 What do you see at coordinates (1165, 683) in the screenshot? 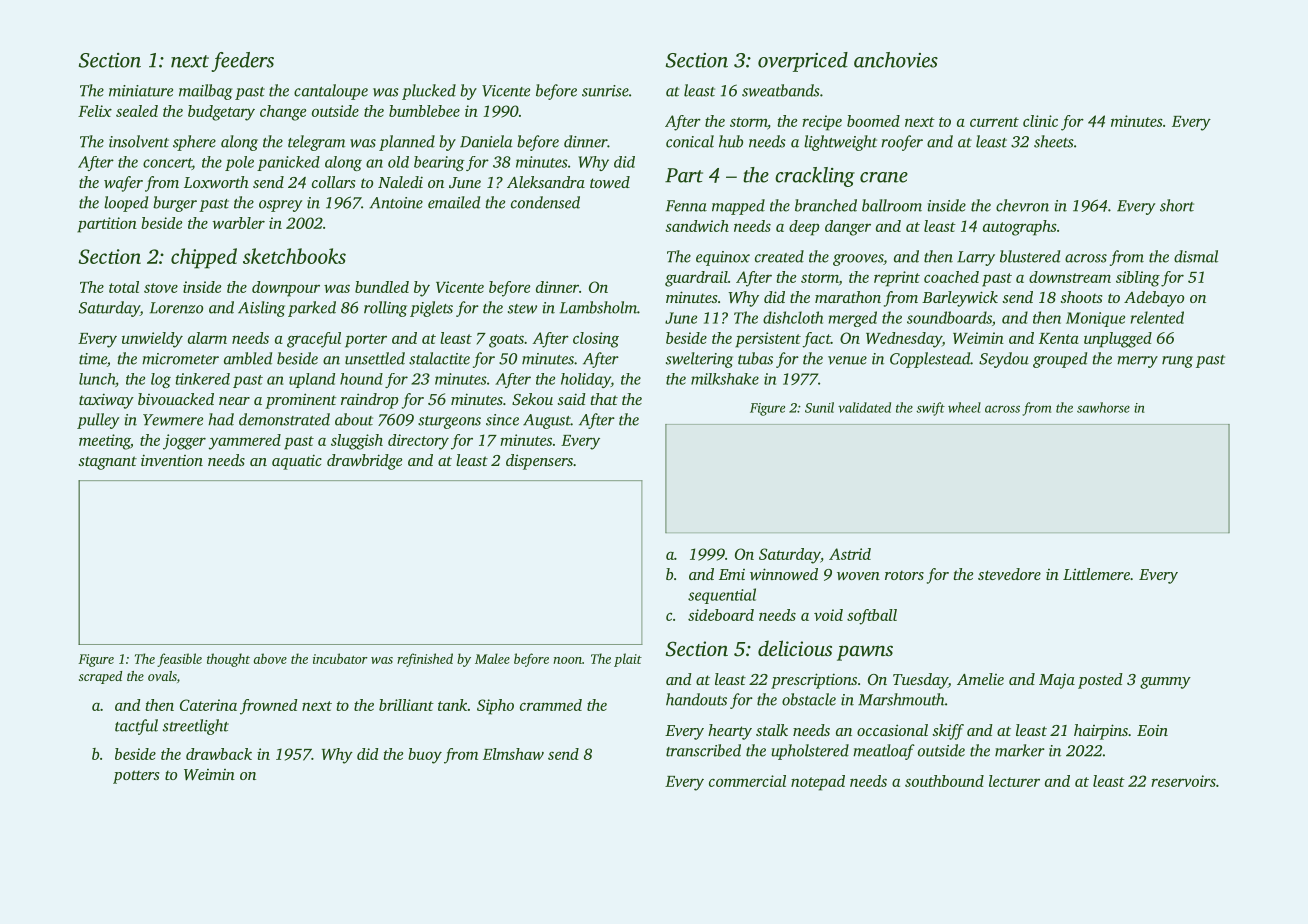
I see `gummy` at bounding box center [1165, 683].
